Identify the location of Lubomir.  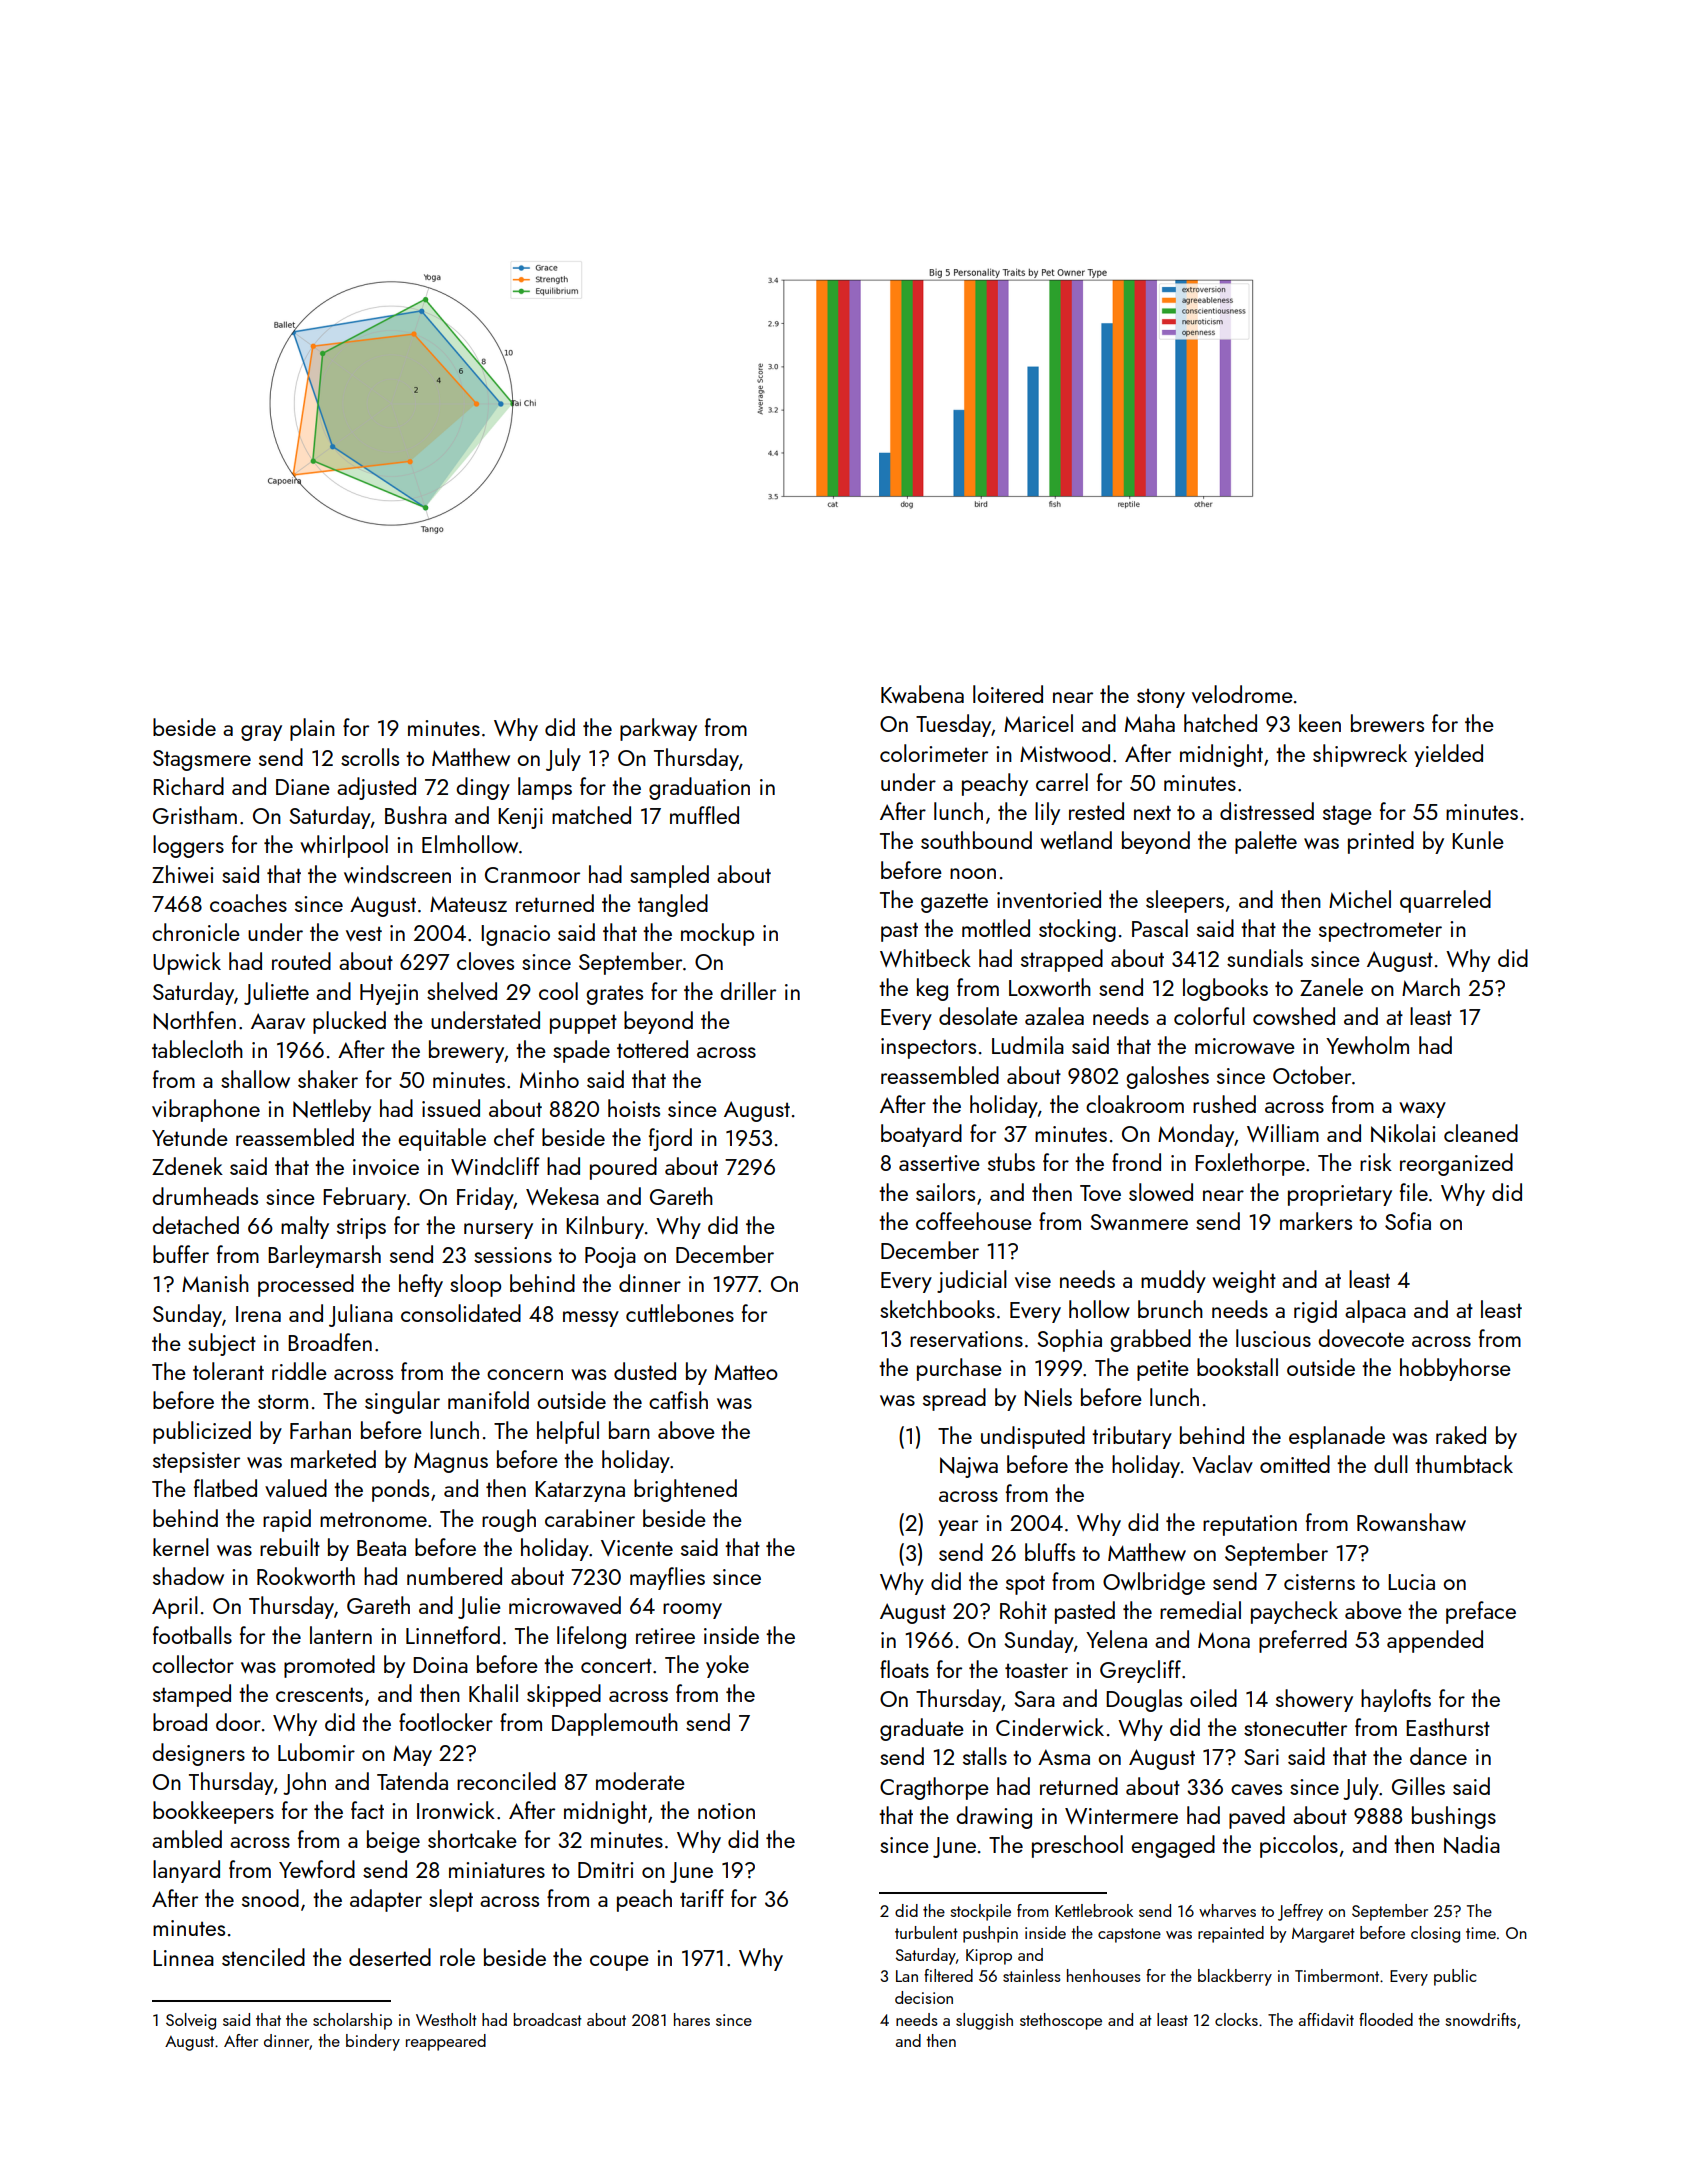
(316, 1752).
